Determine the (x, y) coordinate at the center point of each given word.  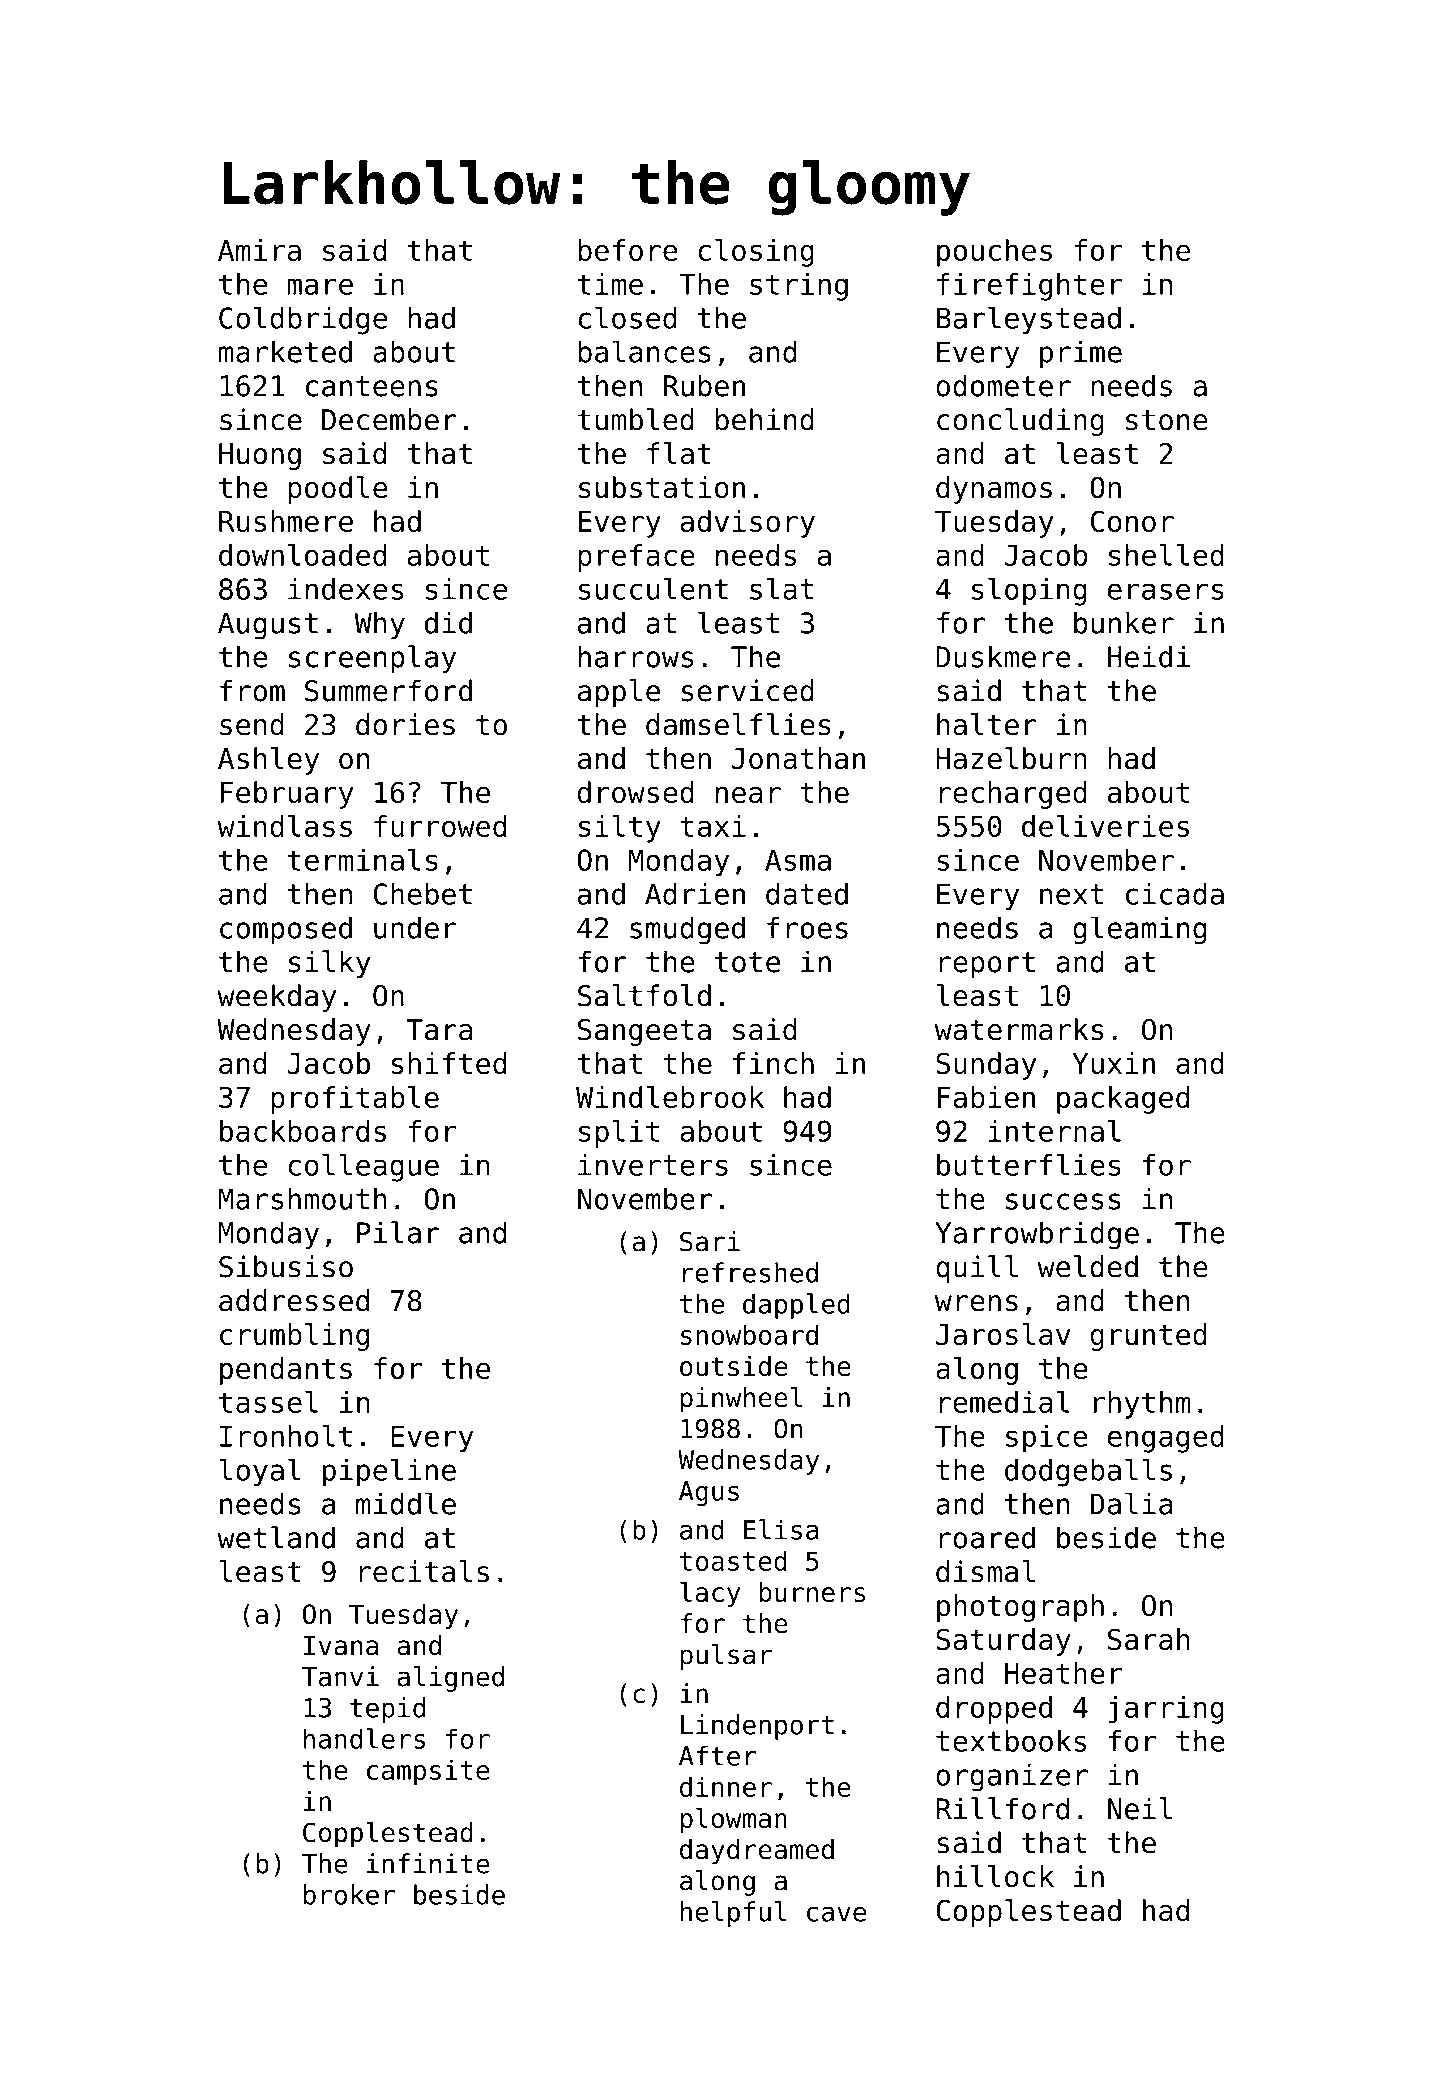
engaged (1166, 1439)
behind (765, 419)
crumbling (294, 1337)
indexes (345, 589)
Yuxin (1113, 1063)
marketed (285, 351)
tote (747, 962)
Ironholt (286, 1435)
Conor (1132, 521)
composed (286, 930)
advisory (748, 524)
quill (977, 1269)
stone (1167, 420)
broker (349, 1894)
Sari (710, 1241)
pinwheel (741, 1400)
